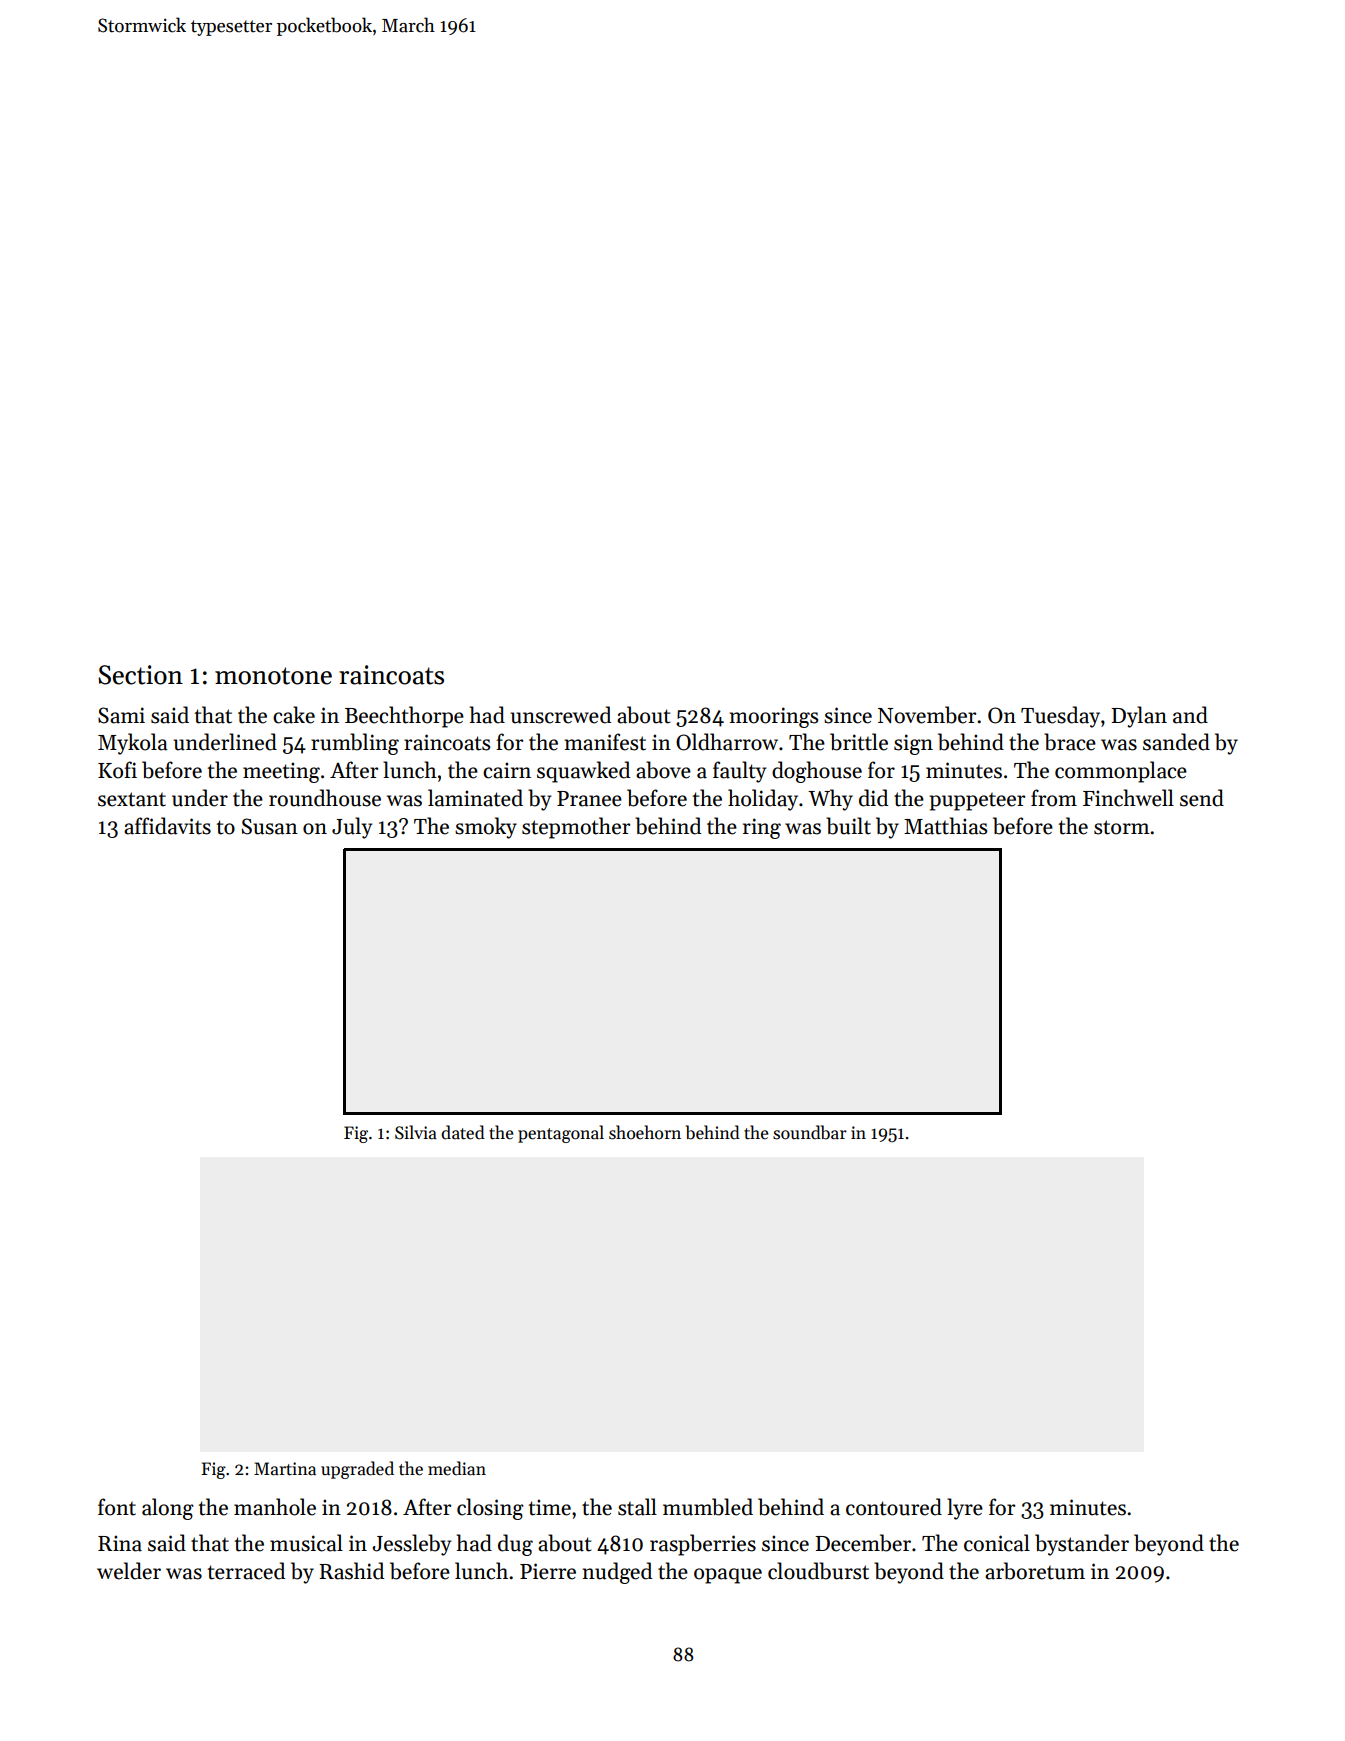 Image resolution: width=1345 pixels, height=1741 pixels. I want to click on smoky, so click(486, 828).
